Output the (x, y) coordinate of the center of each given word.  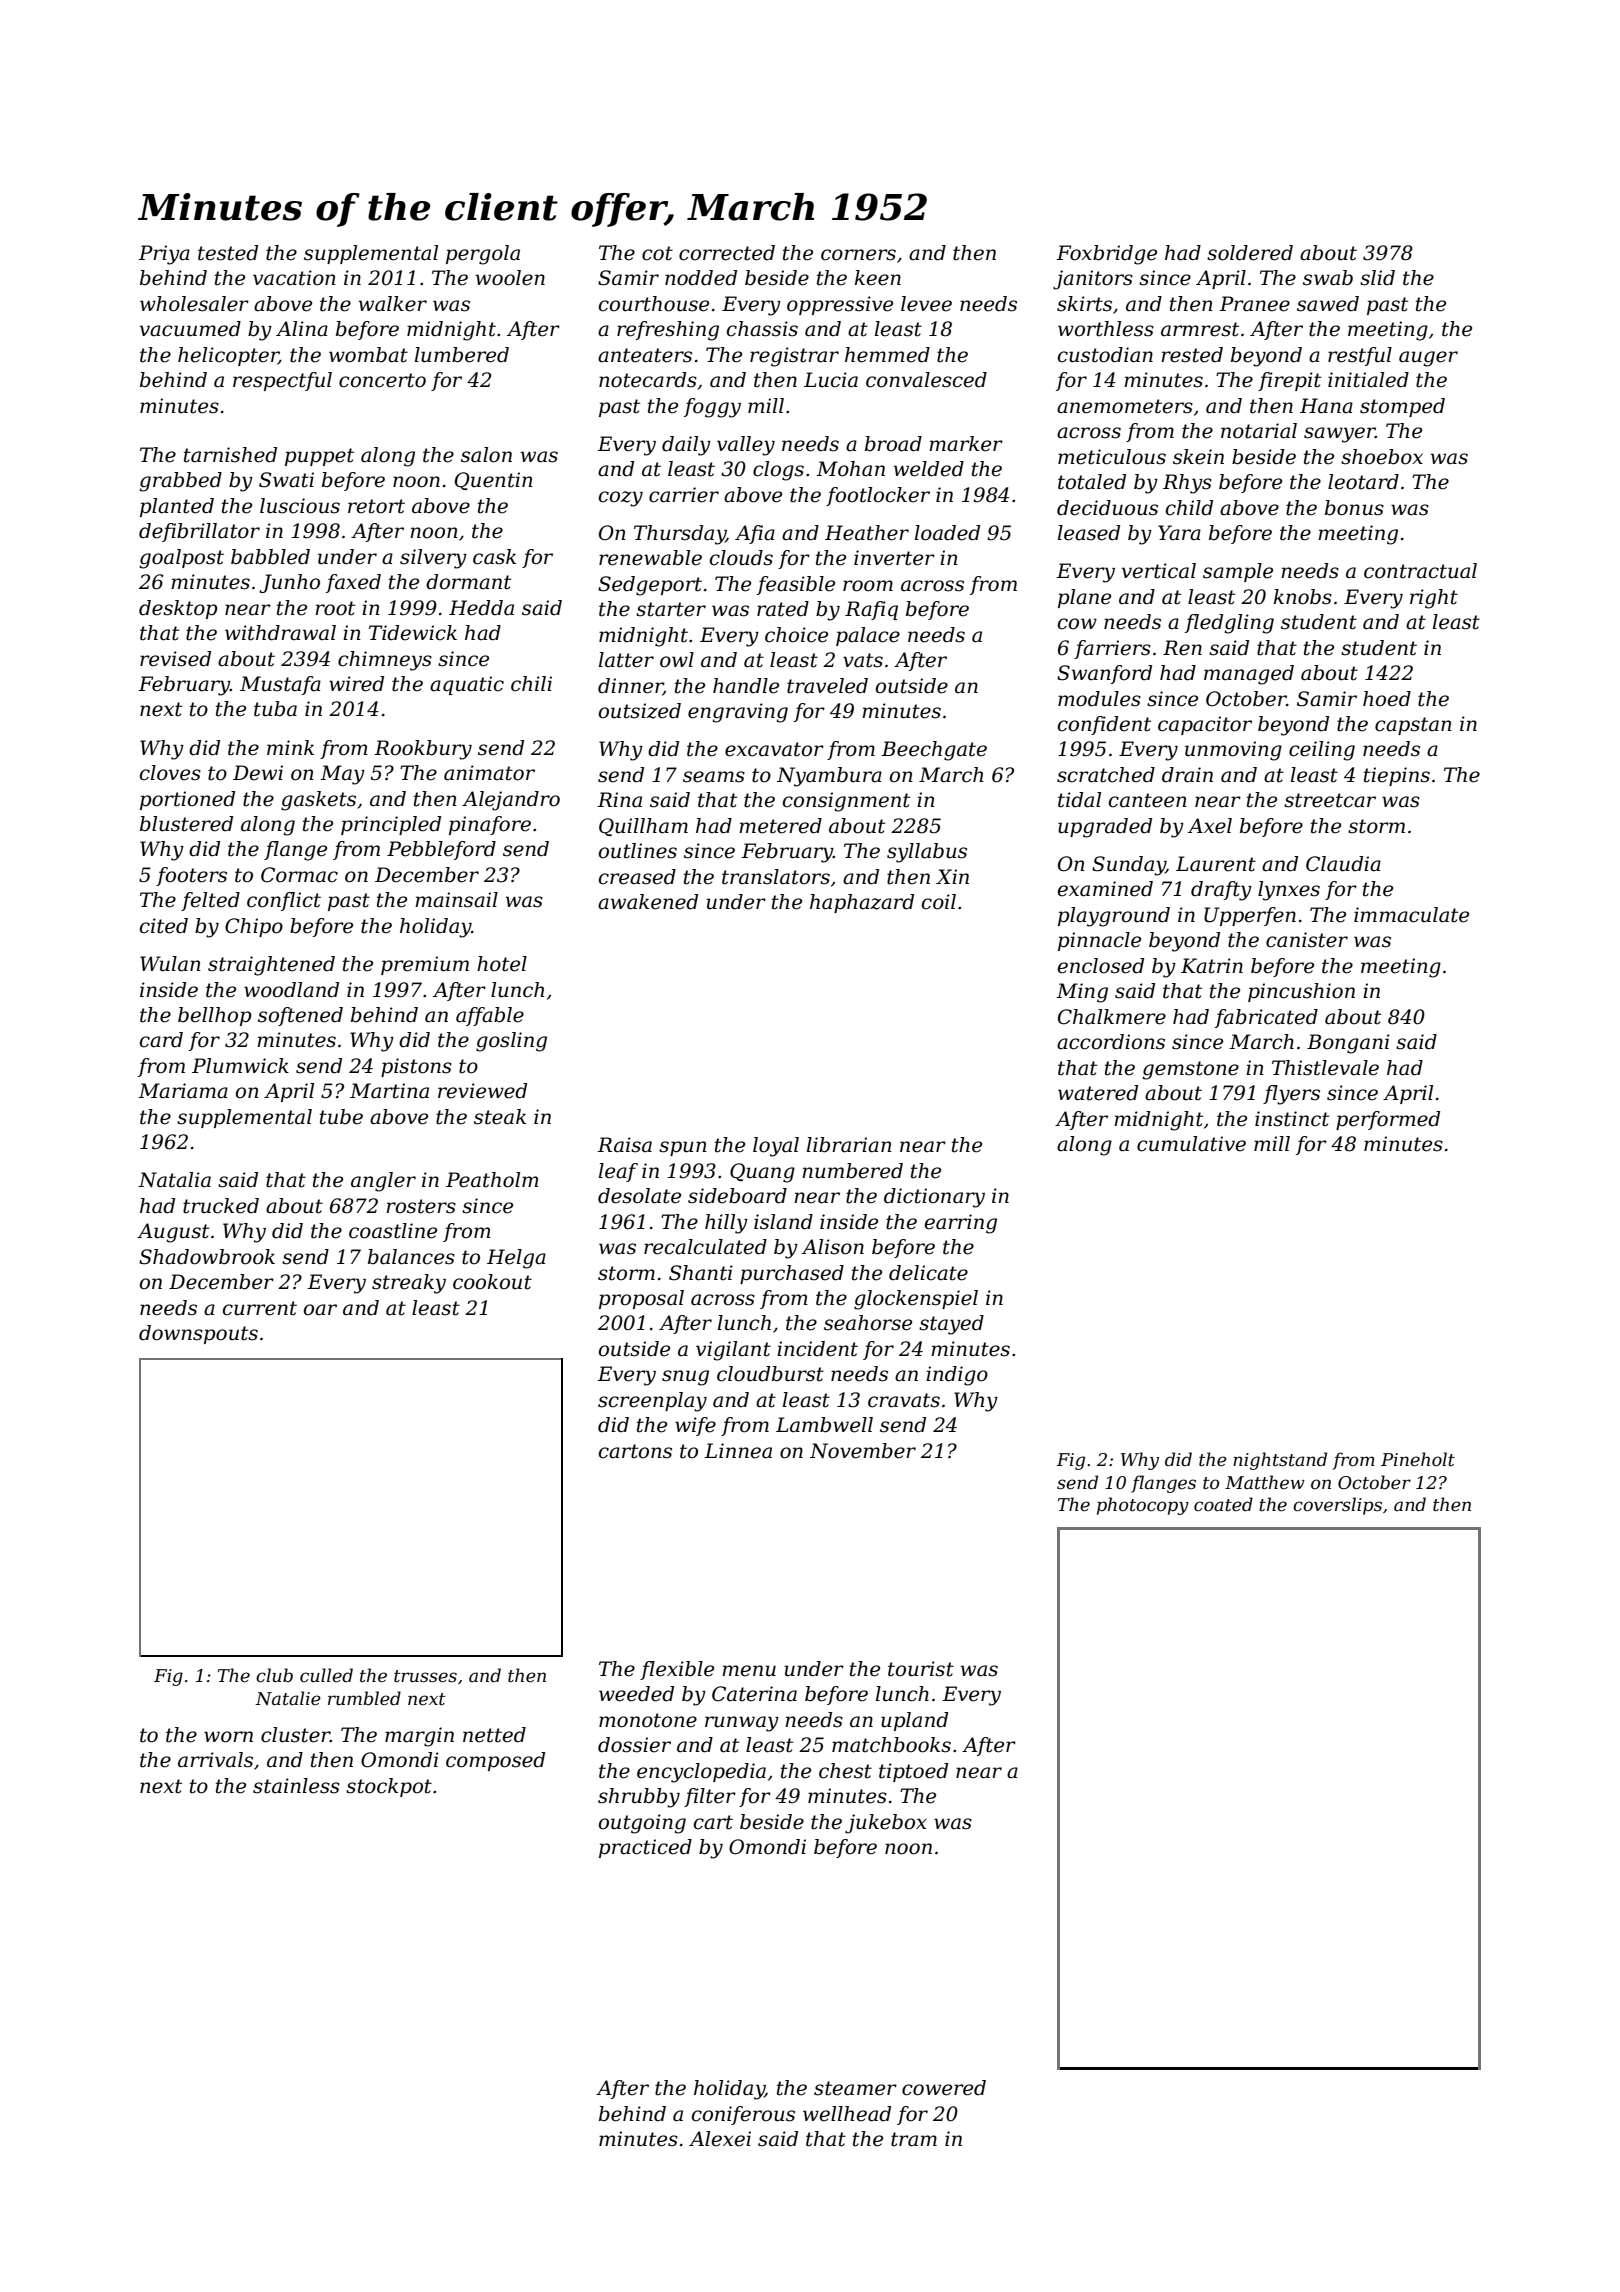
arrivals (215, 1760)
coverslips (1337, 1506)
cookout (492, 1282)
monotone (648, 1720)
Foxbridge (1106, 255)
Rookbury (423, 750)
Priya (164, 255)
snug (685, 1378)
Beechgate (934, 751)
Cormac (299, 875)
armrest (1200, 329)
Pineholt (1418, 1459)
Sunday (1129, 866)
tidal (1079, 800)
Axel (1210, 826)
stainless (296, 1786)
